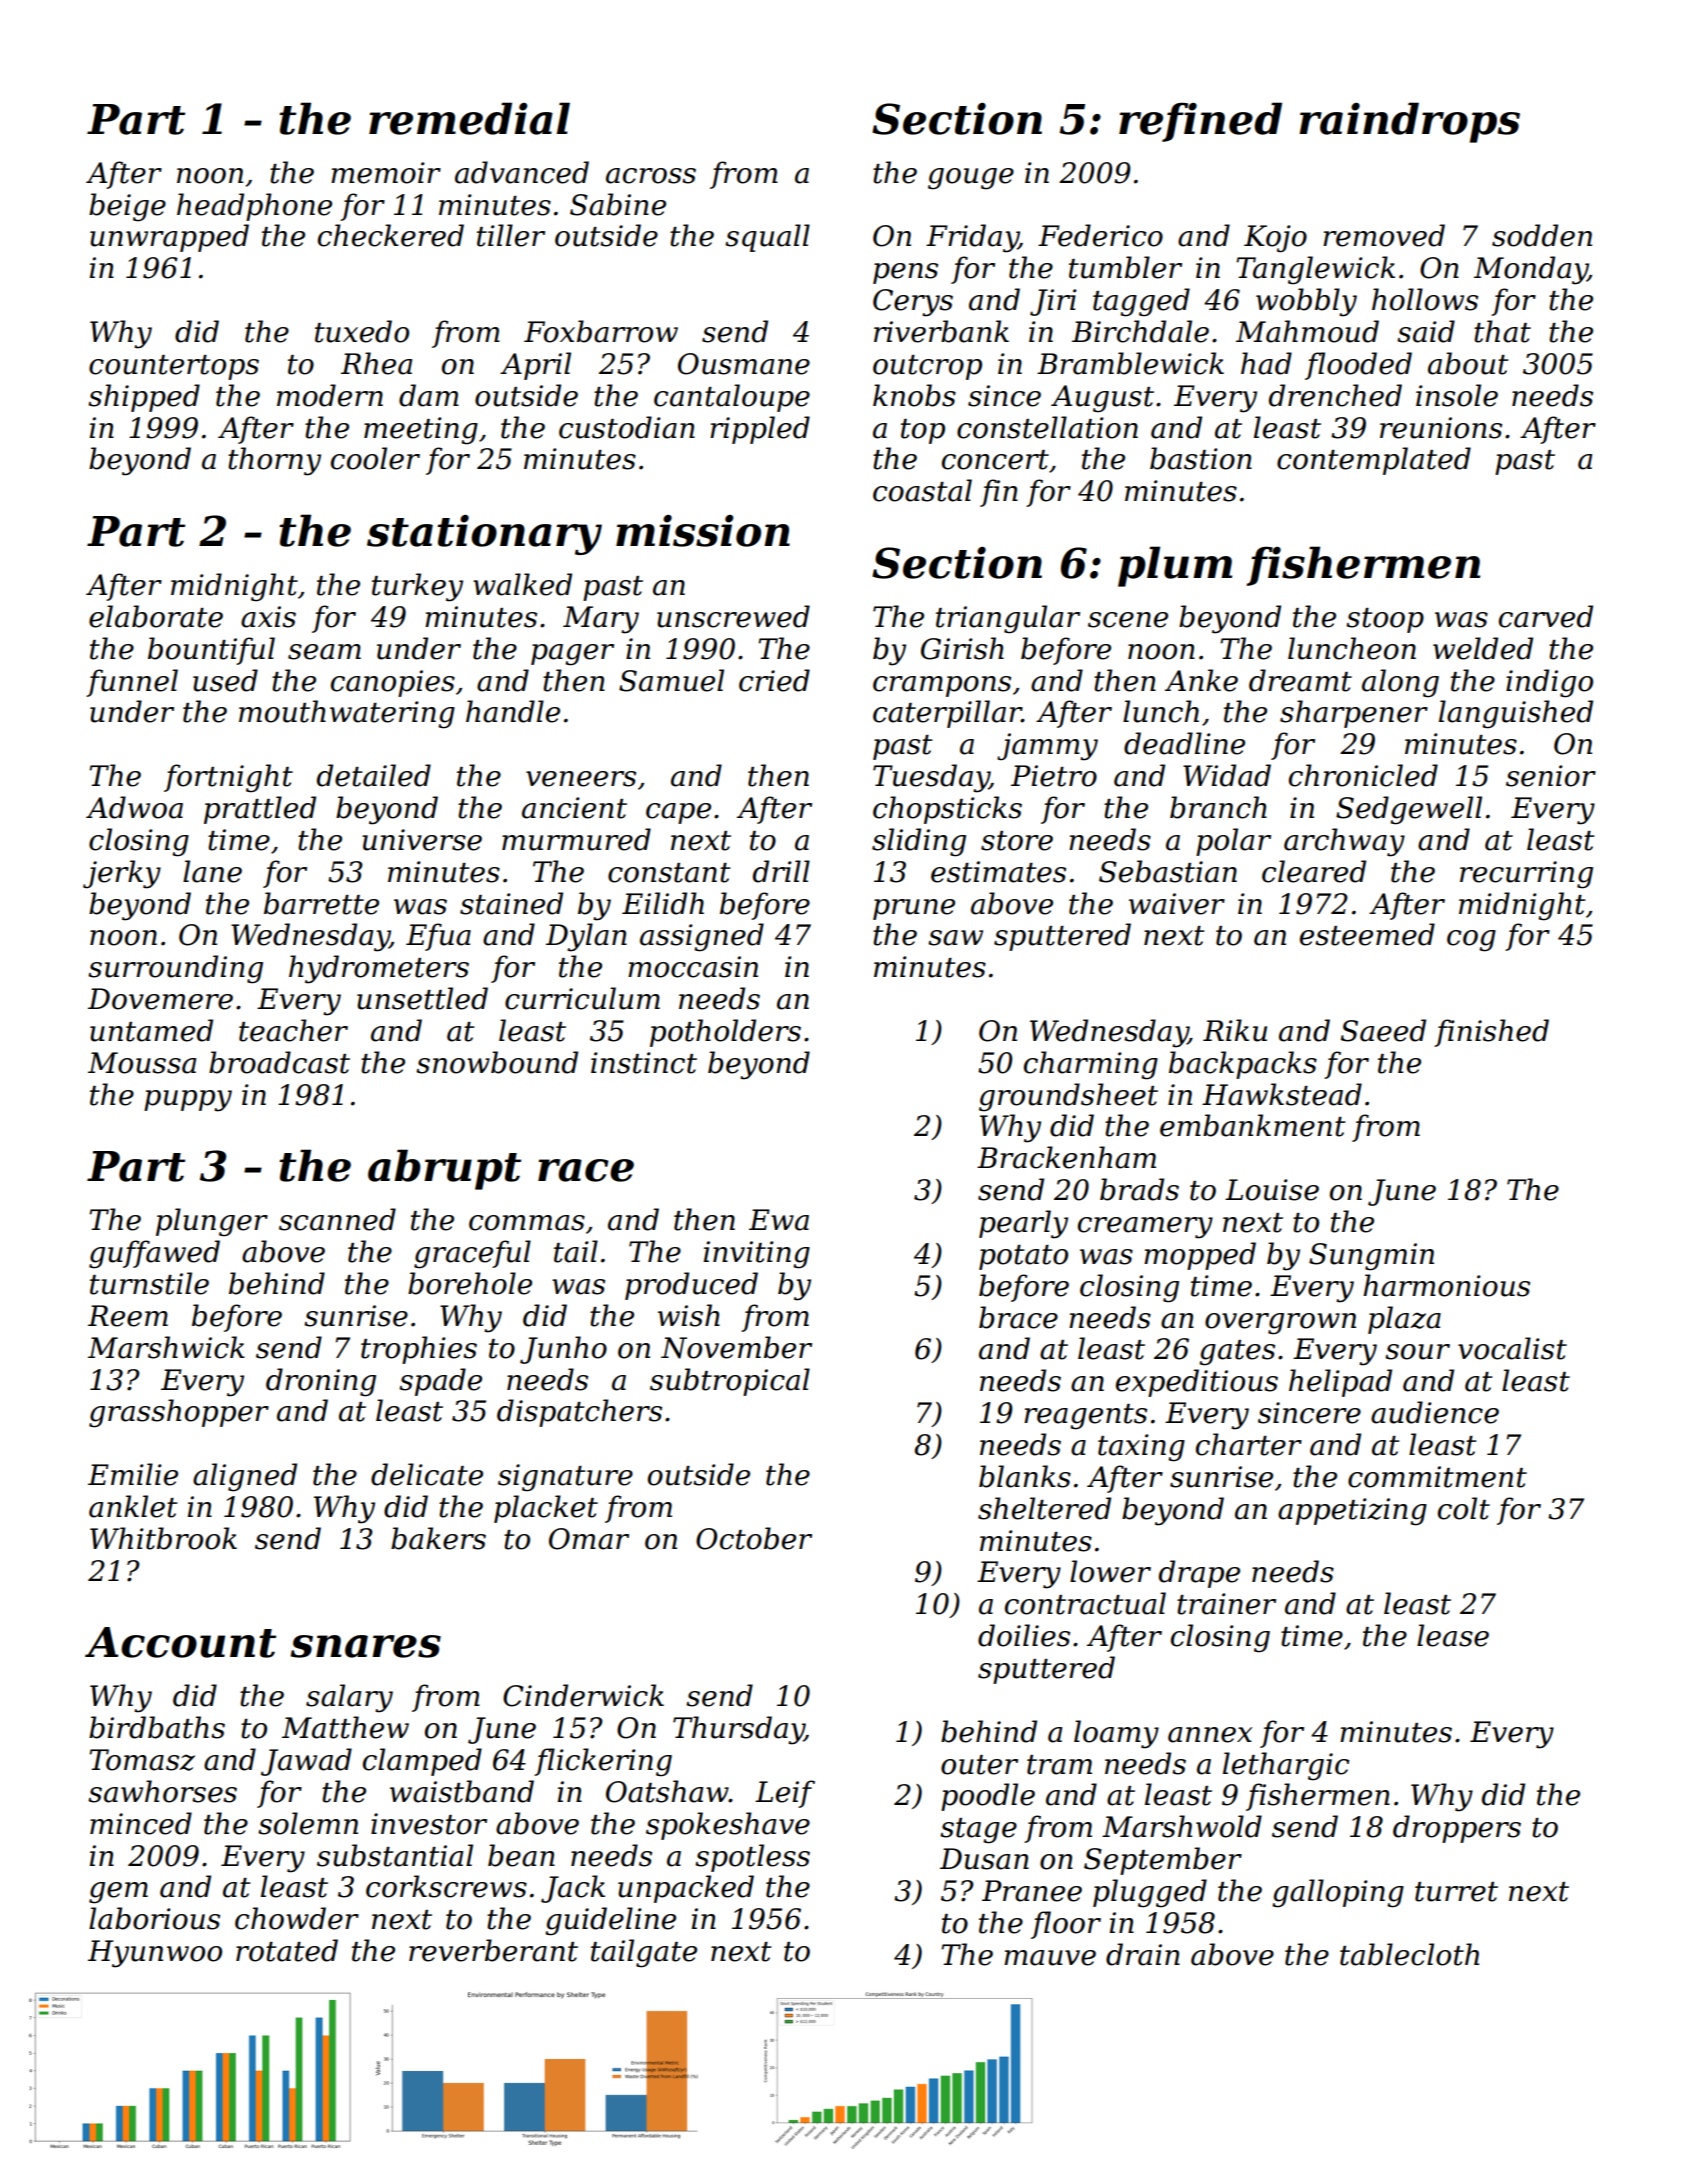 The height and width of the image is (2178, 1683). I want to click on trophies, so click(419, 1350).
